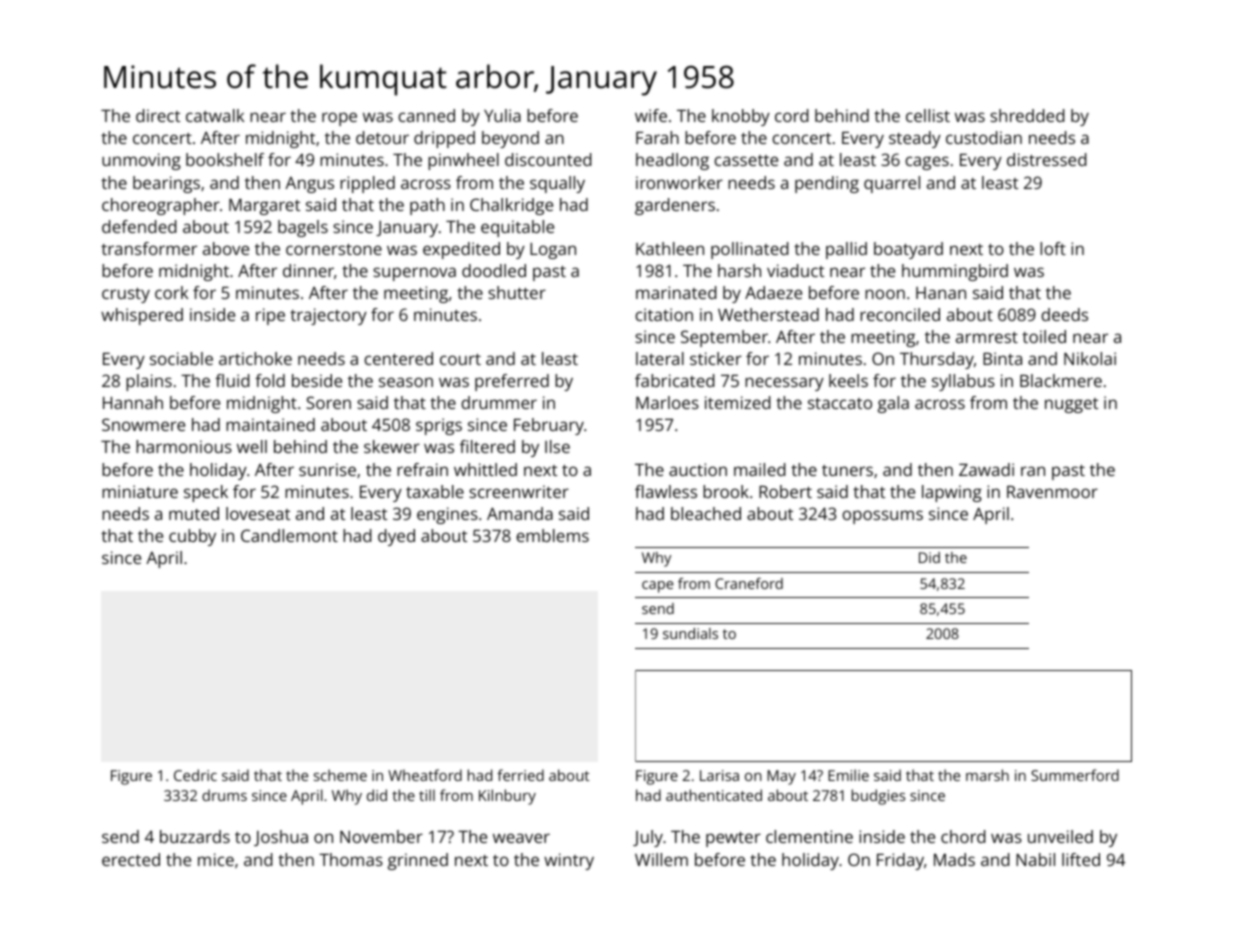  I want to click on Soren, so click(328, 402).
